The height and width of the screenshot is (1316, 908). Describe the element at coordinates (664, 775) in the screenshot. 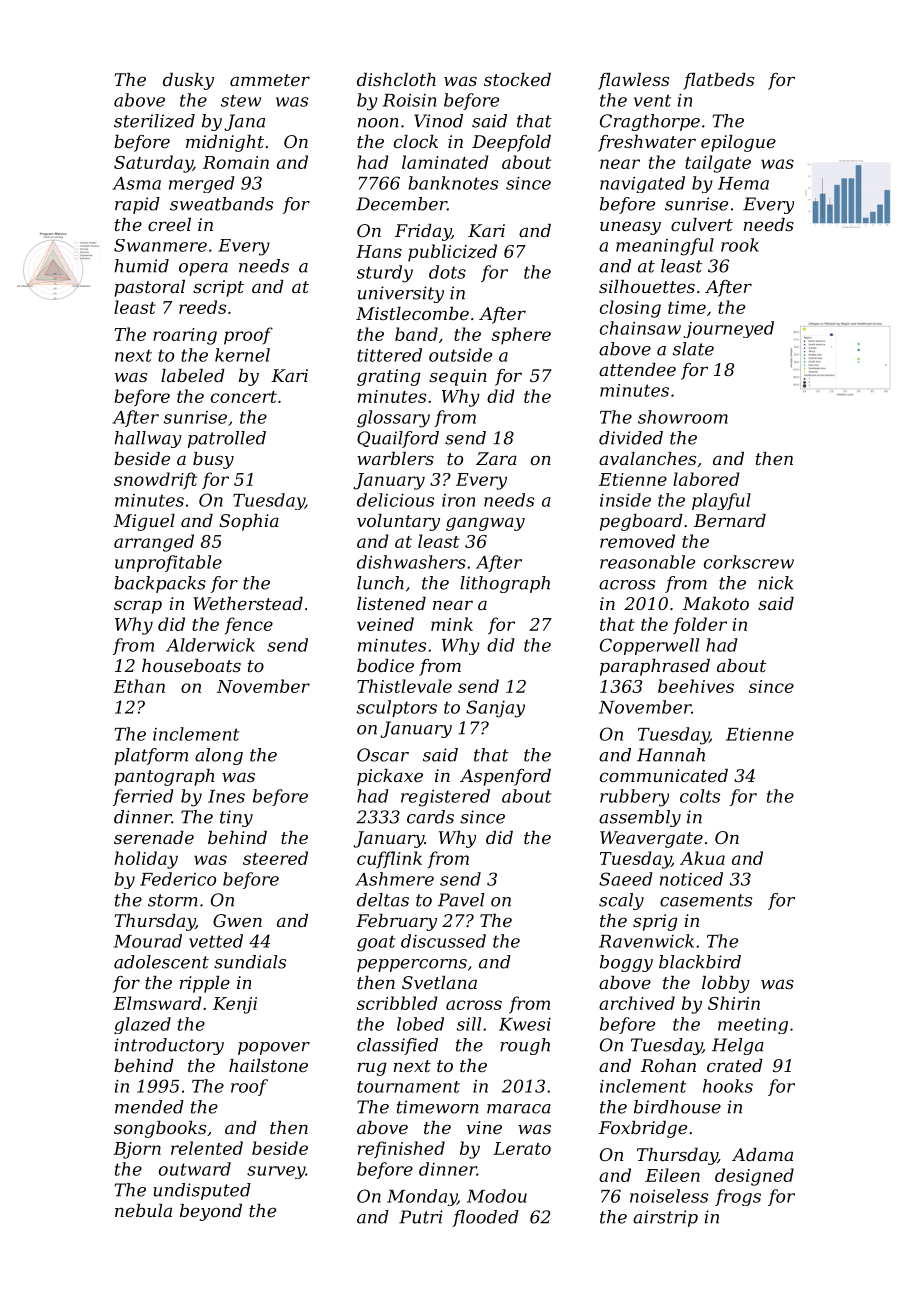

I see `communicated` at that location.
